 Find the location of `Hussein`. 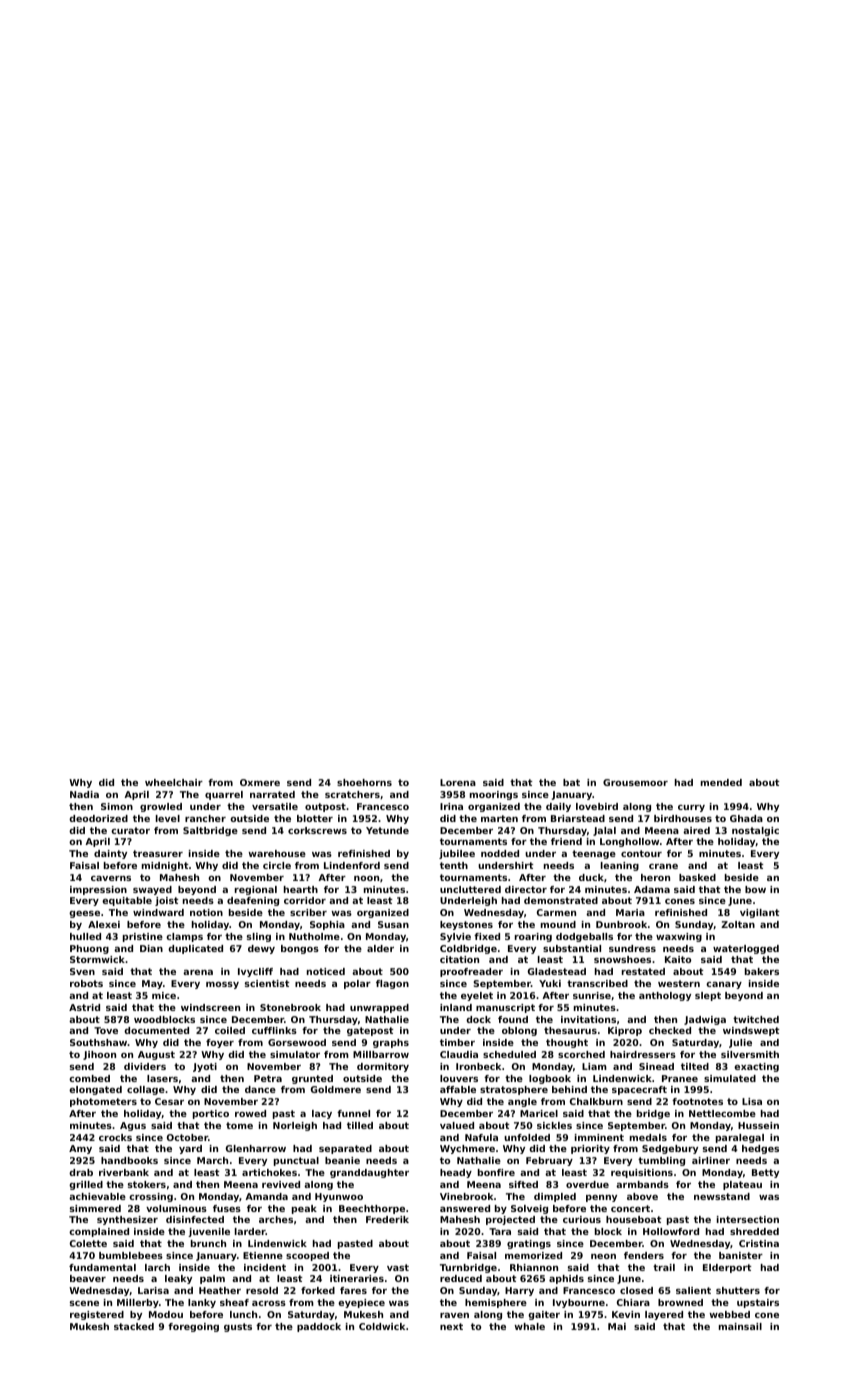

Hussein is located at coordinates (758, 1125).
